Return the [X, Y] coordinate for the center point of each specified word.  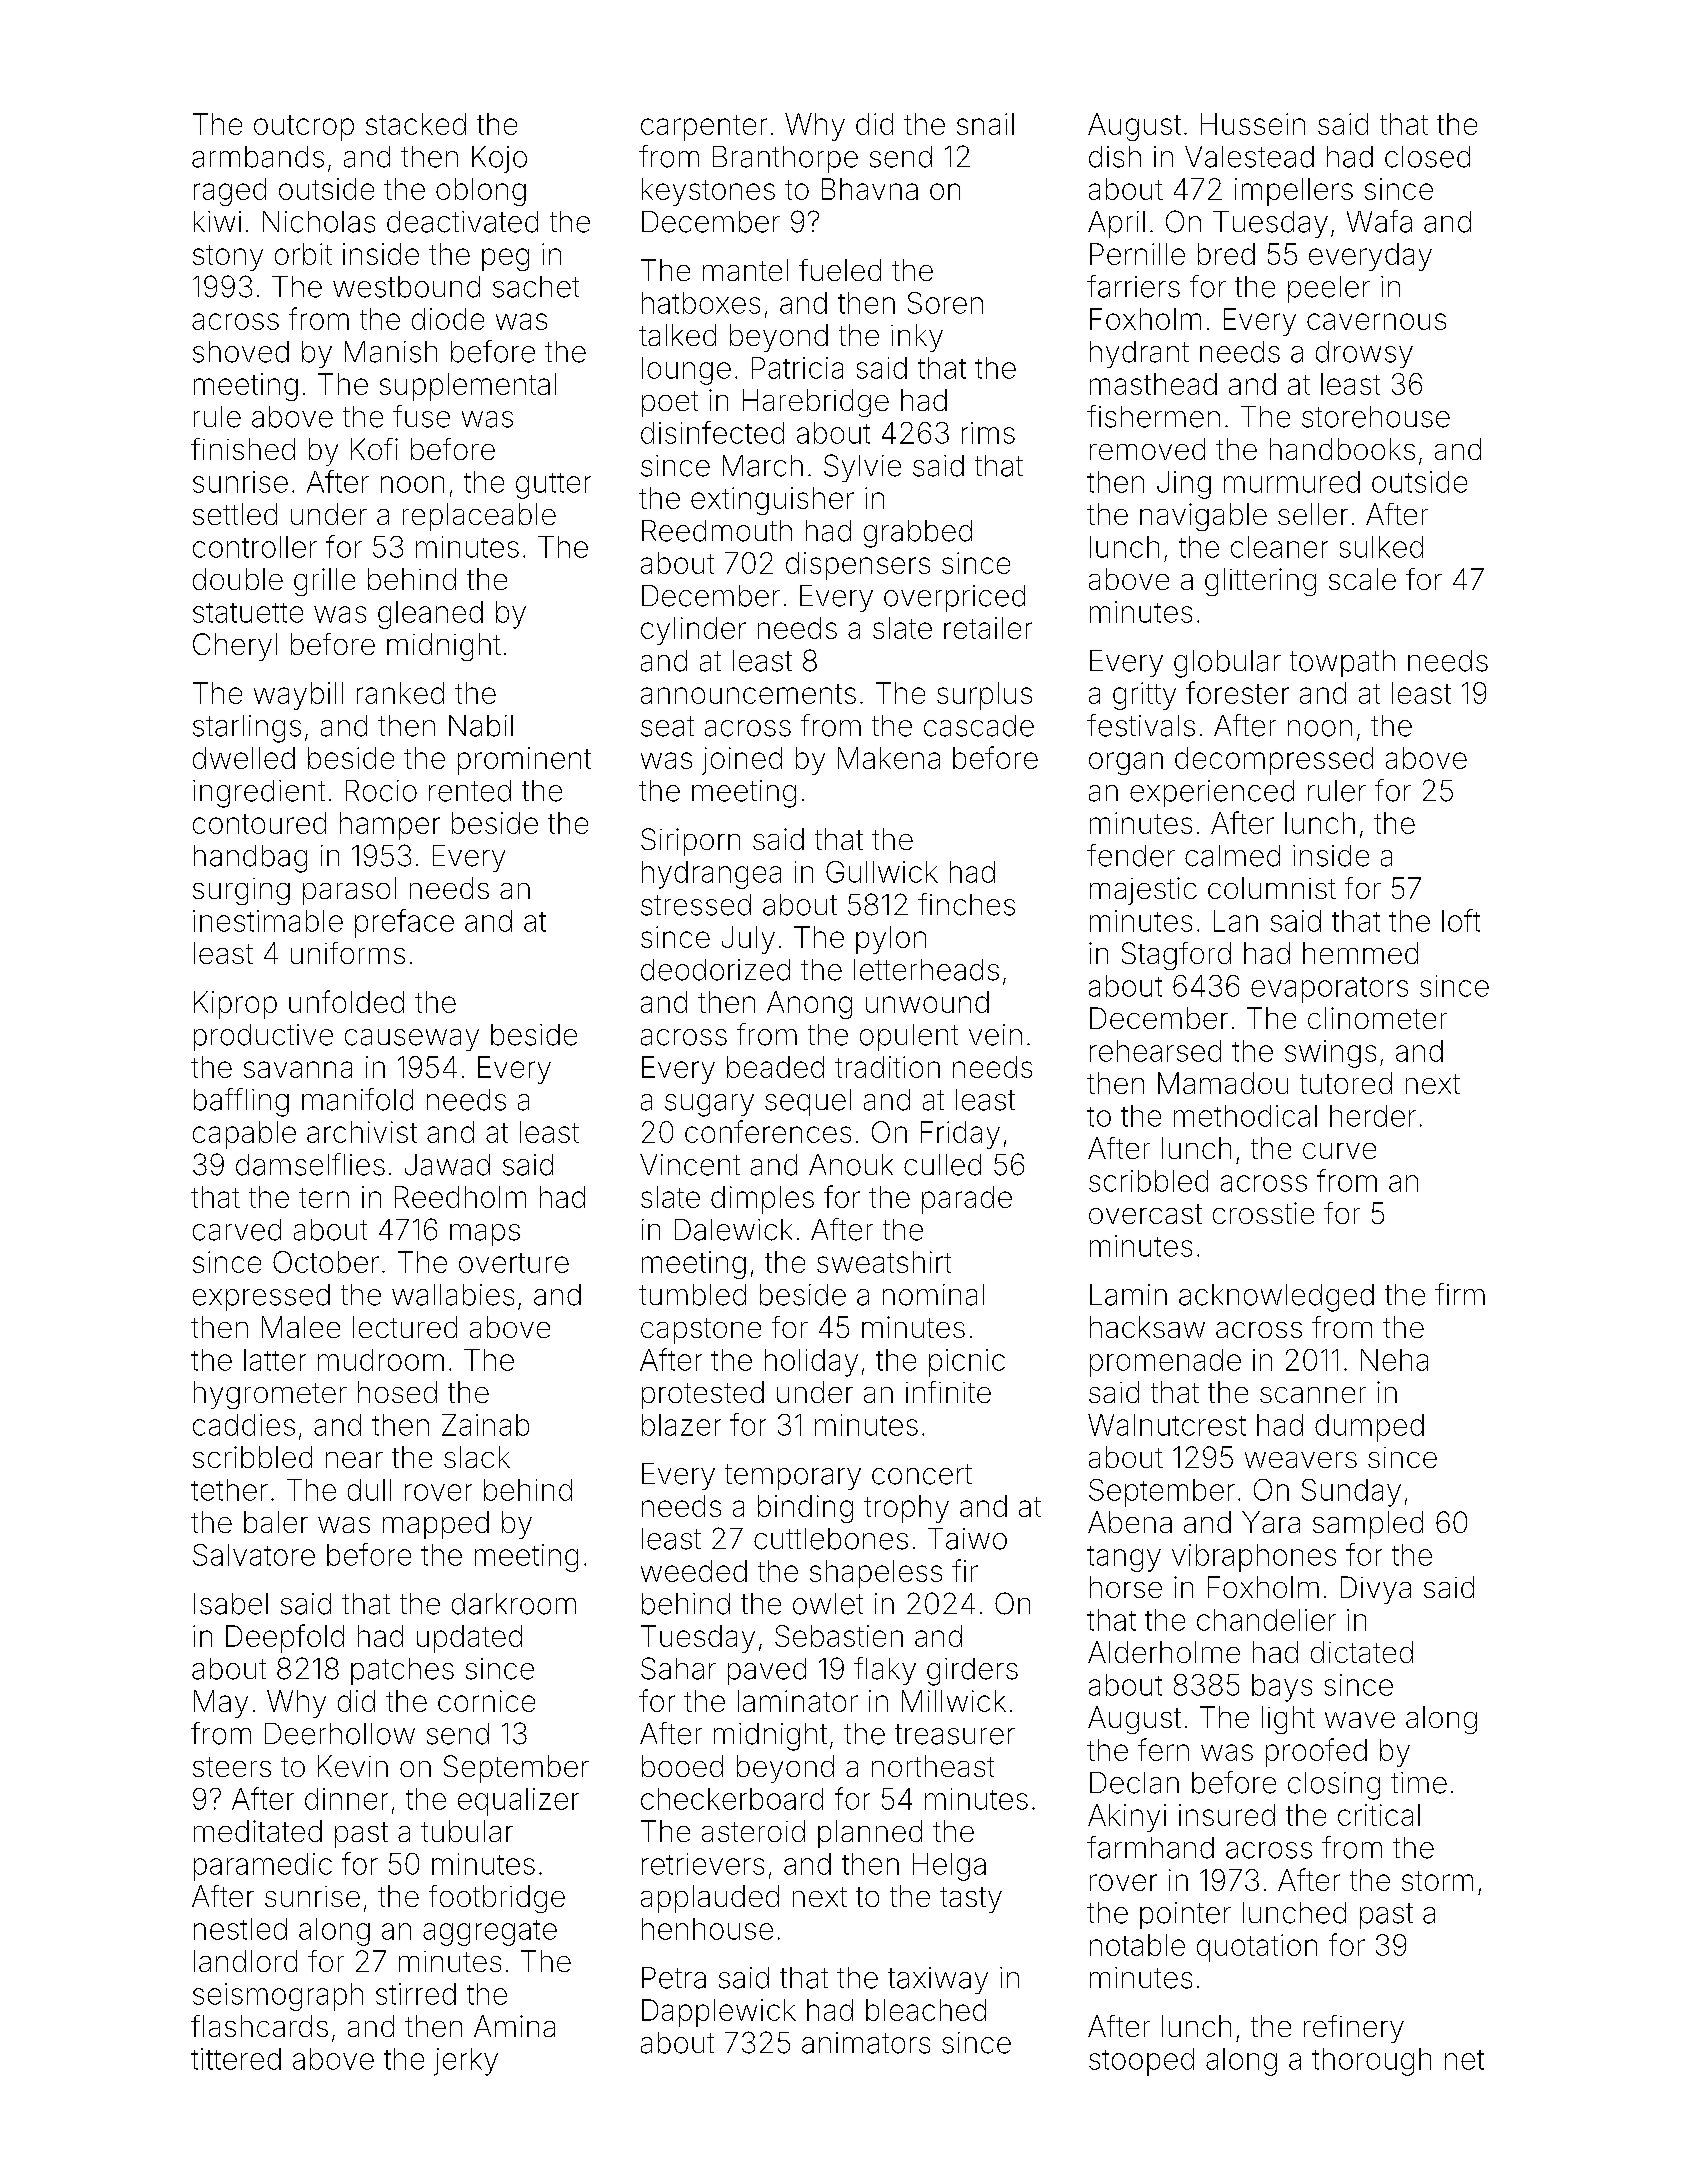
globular [1227, 664]
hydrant [1139, 354]
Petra [674, 1978]
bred [1226, 254]
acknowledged [1276, 1298]
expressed [261, 1297]
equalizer [518, 1802]
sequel [808, 1102]
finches [966, 904]
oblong [481, 192]
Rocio [381, 791]
